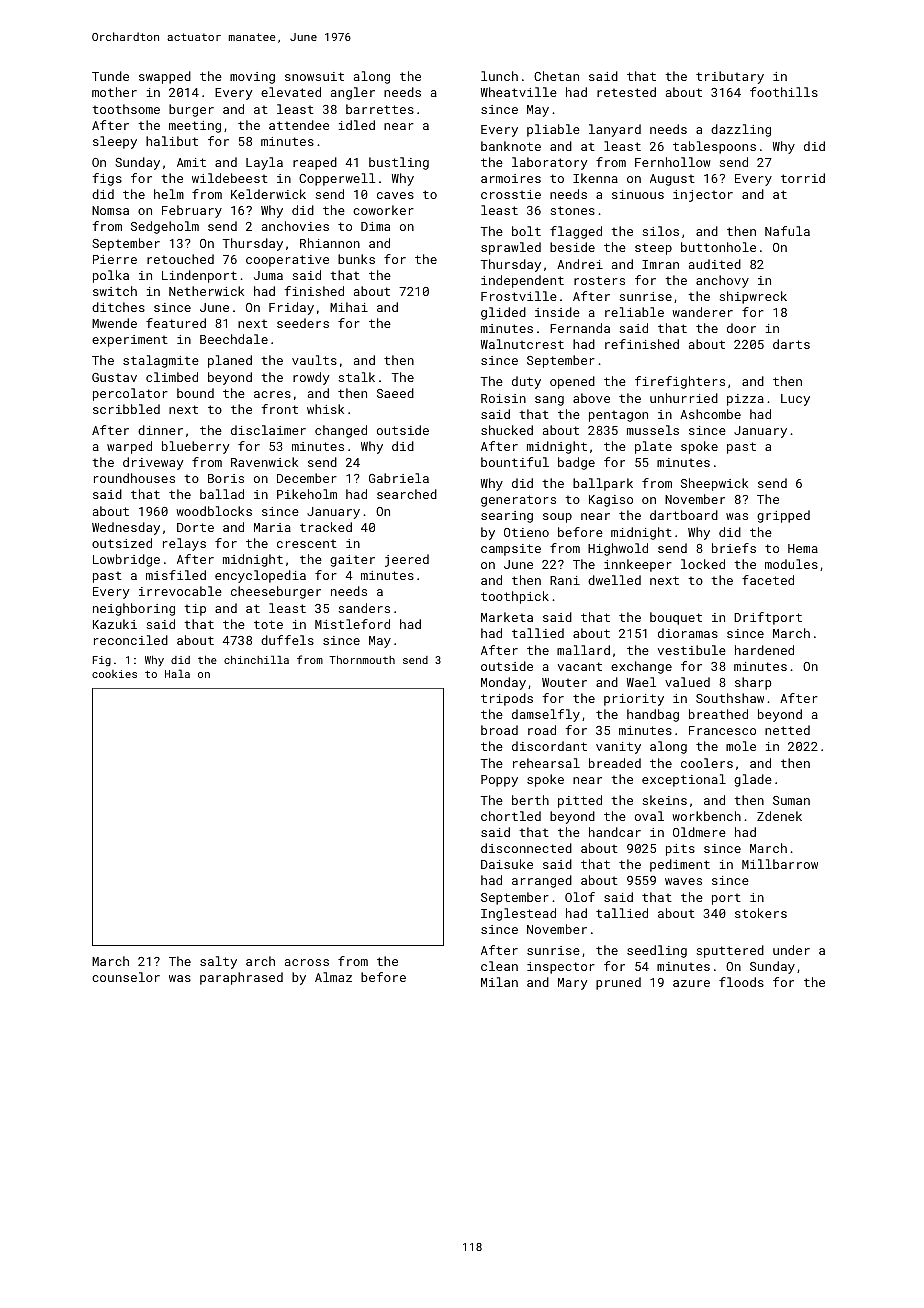 The width and height of the screenshot is (924, 1308). Describe the element at coordinates (618, 983) in the screenshot. I see `pruned` at that location.
